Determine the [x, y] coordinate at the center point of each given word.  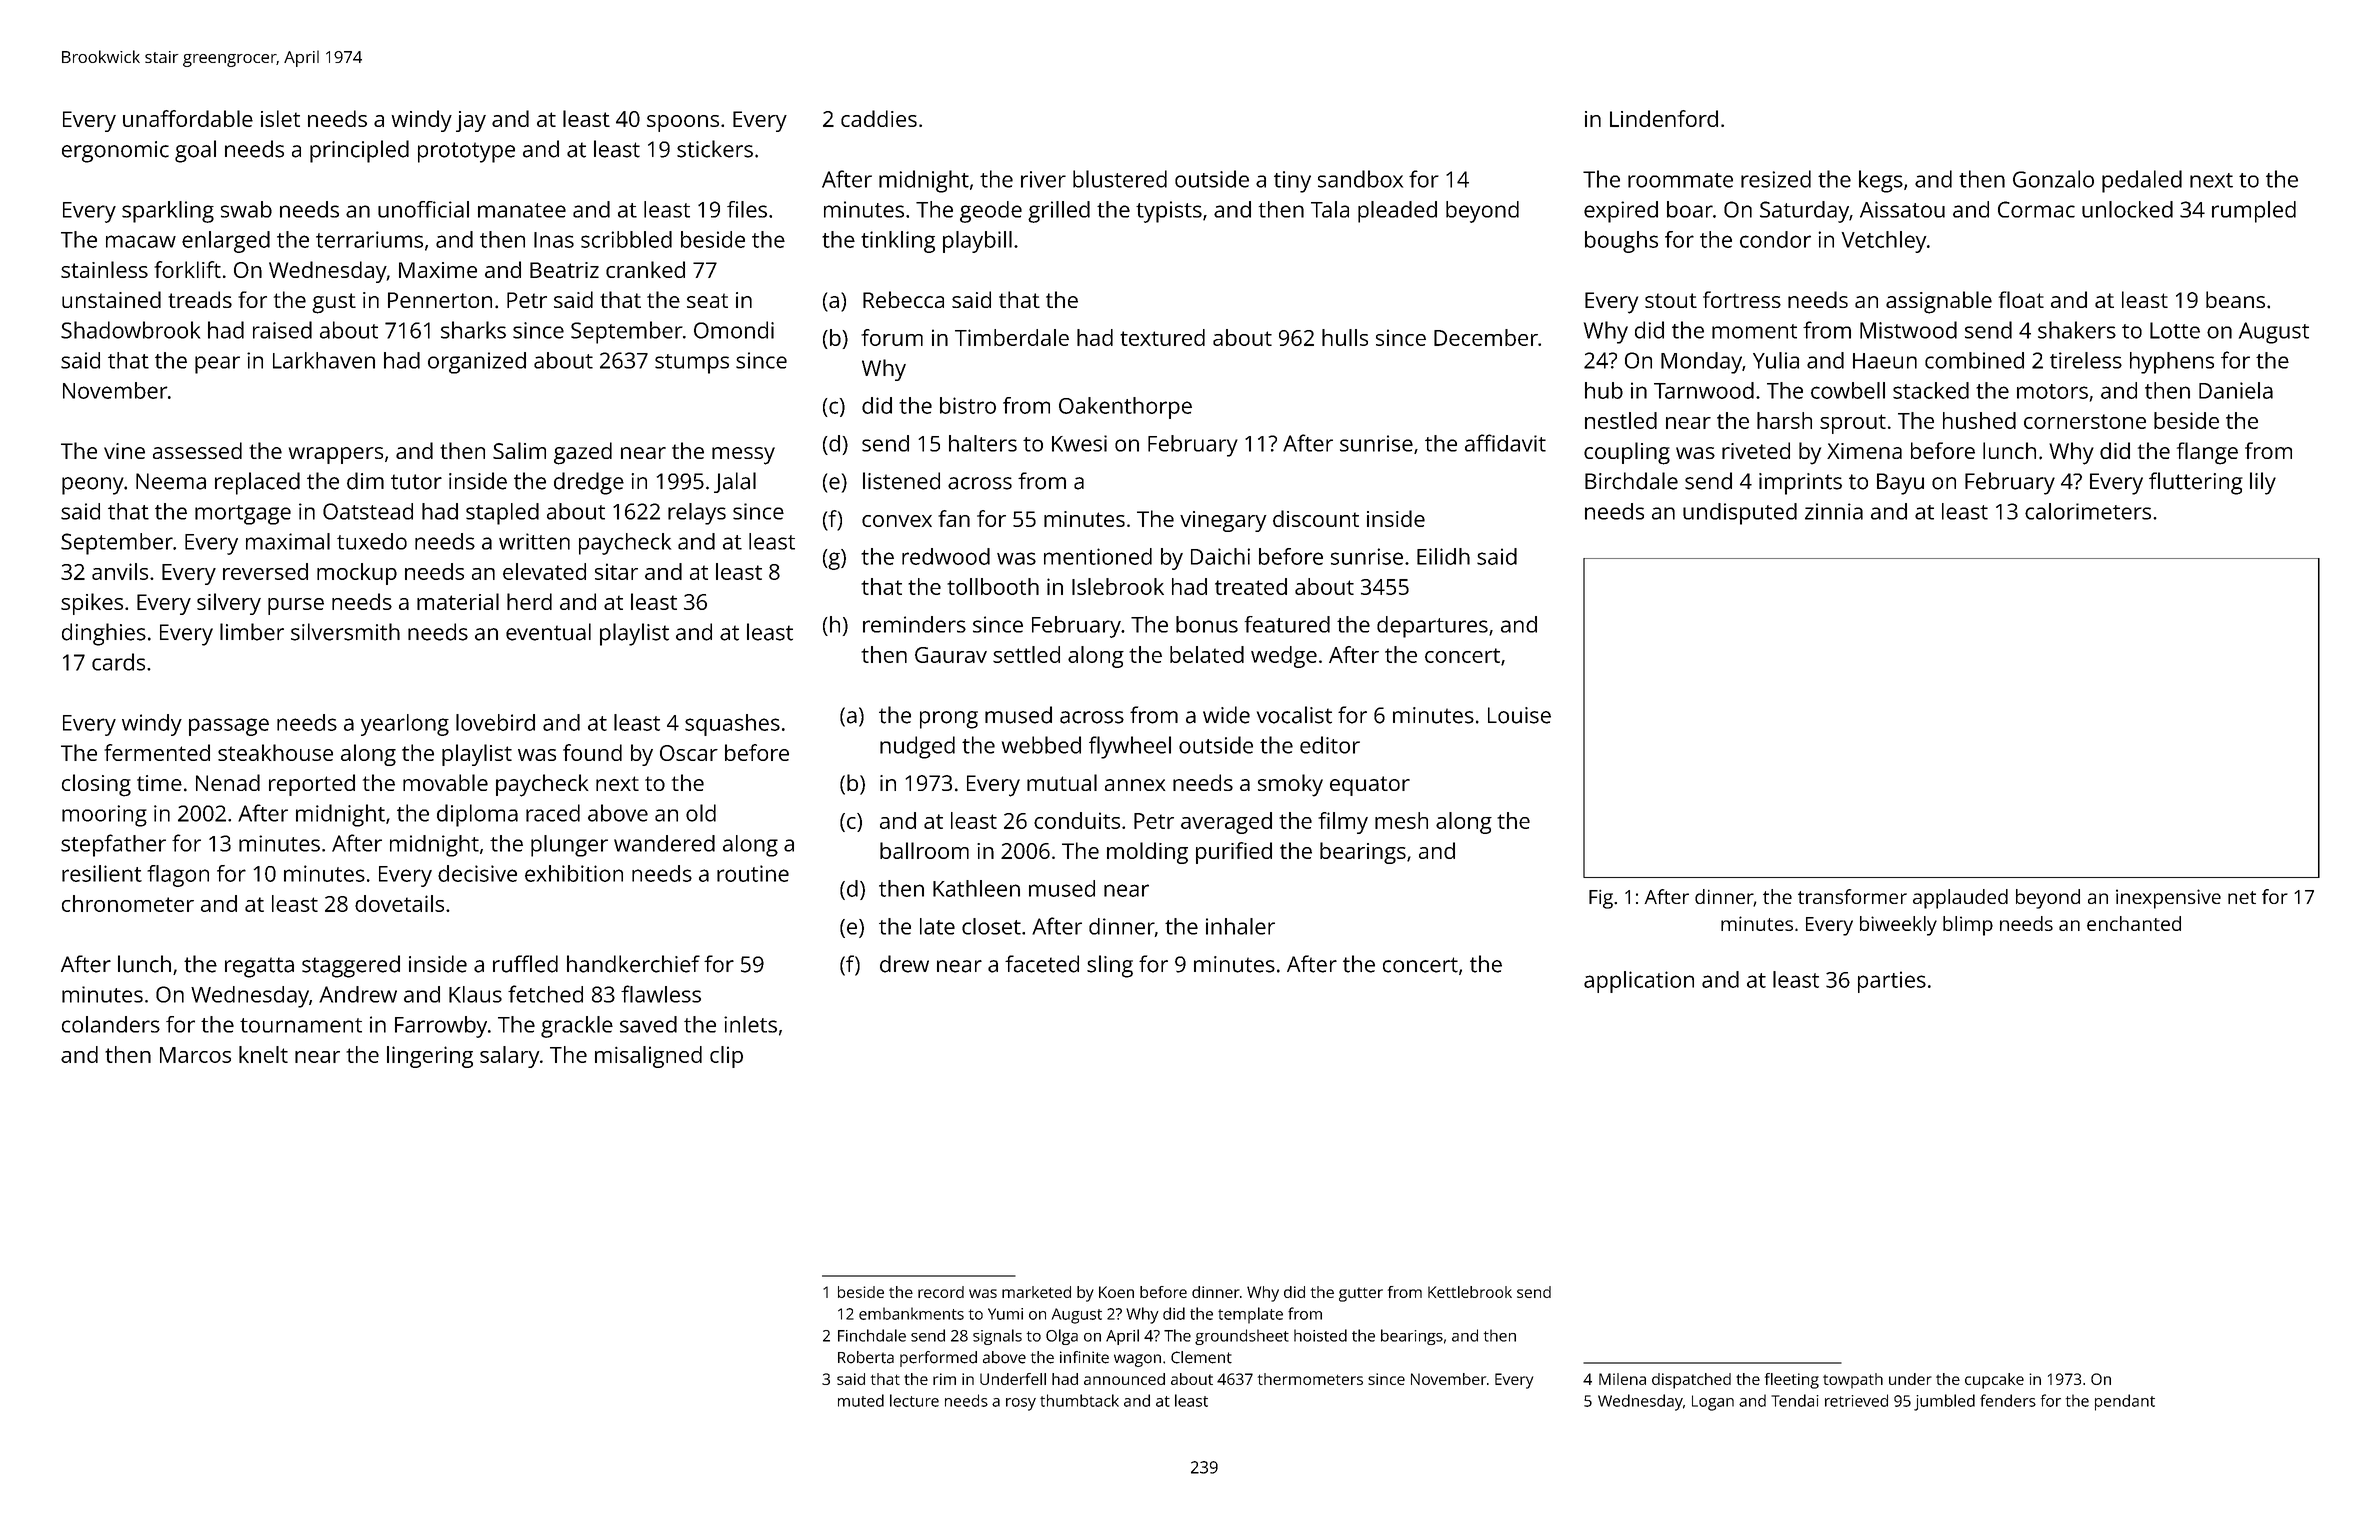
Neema [171, 481]
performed [938, 1359]
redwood [946, 556]
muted [861, 1400]
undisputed [1740, 514]
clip [726, 1057]
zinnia [1834, 511]
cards [118, 662]
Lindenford [1664, 118]
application [1639, 982]
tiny [1292, 182]
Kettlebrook [1470, 1292]
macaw [141, 241]
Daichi [1220, 556]
